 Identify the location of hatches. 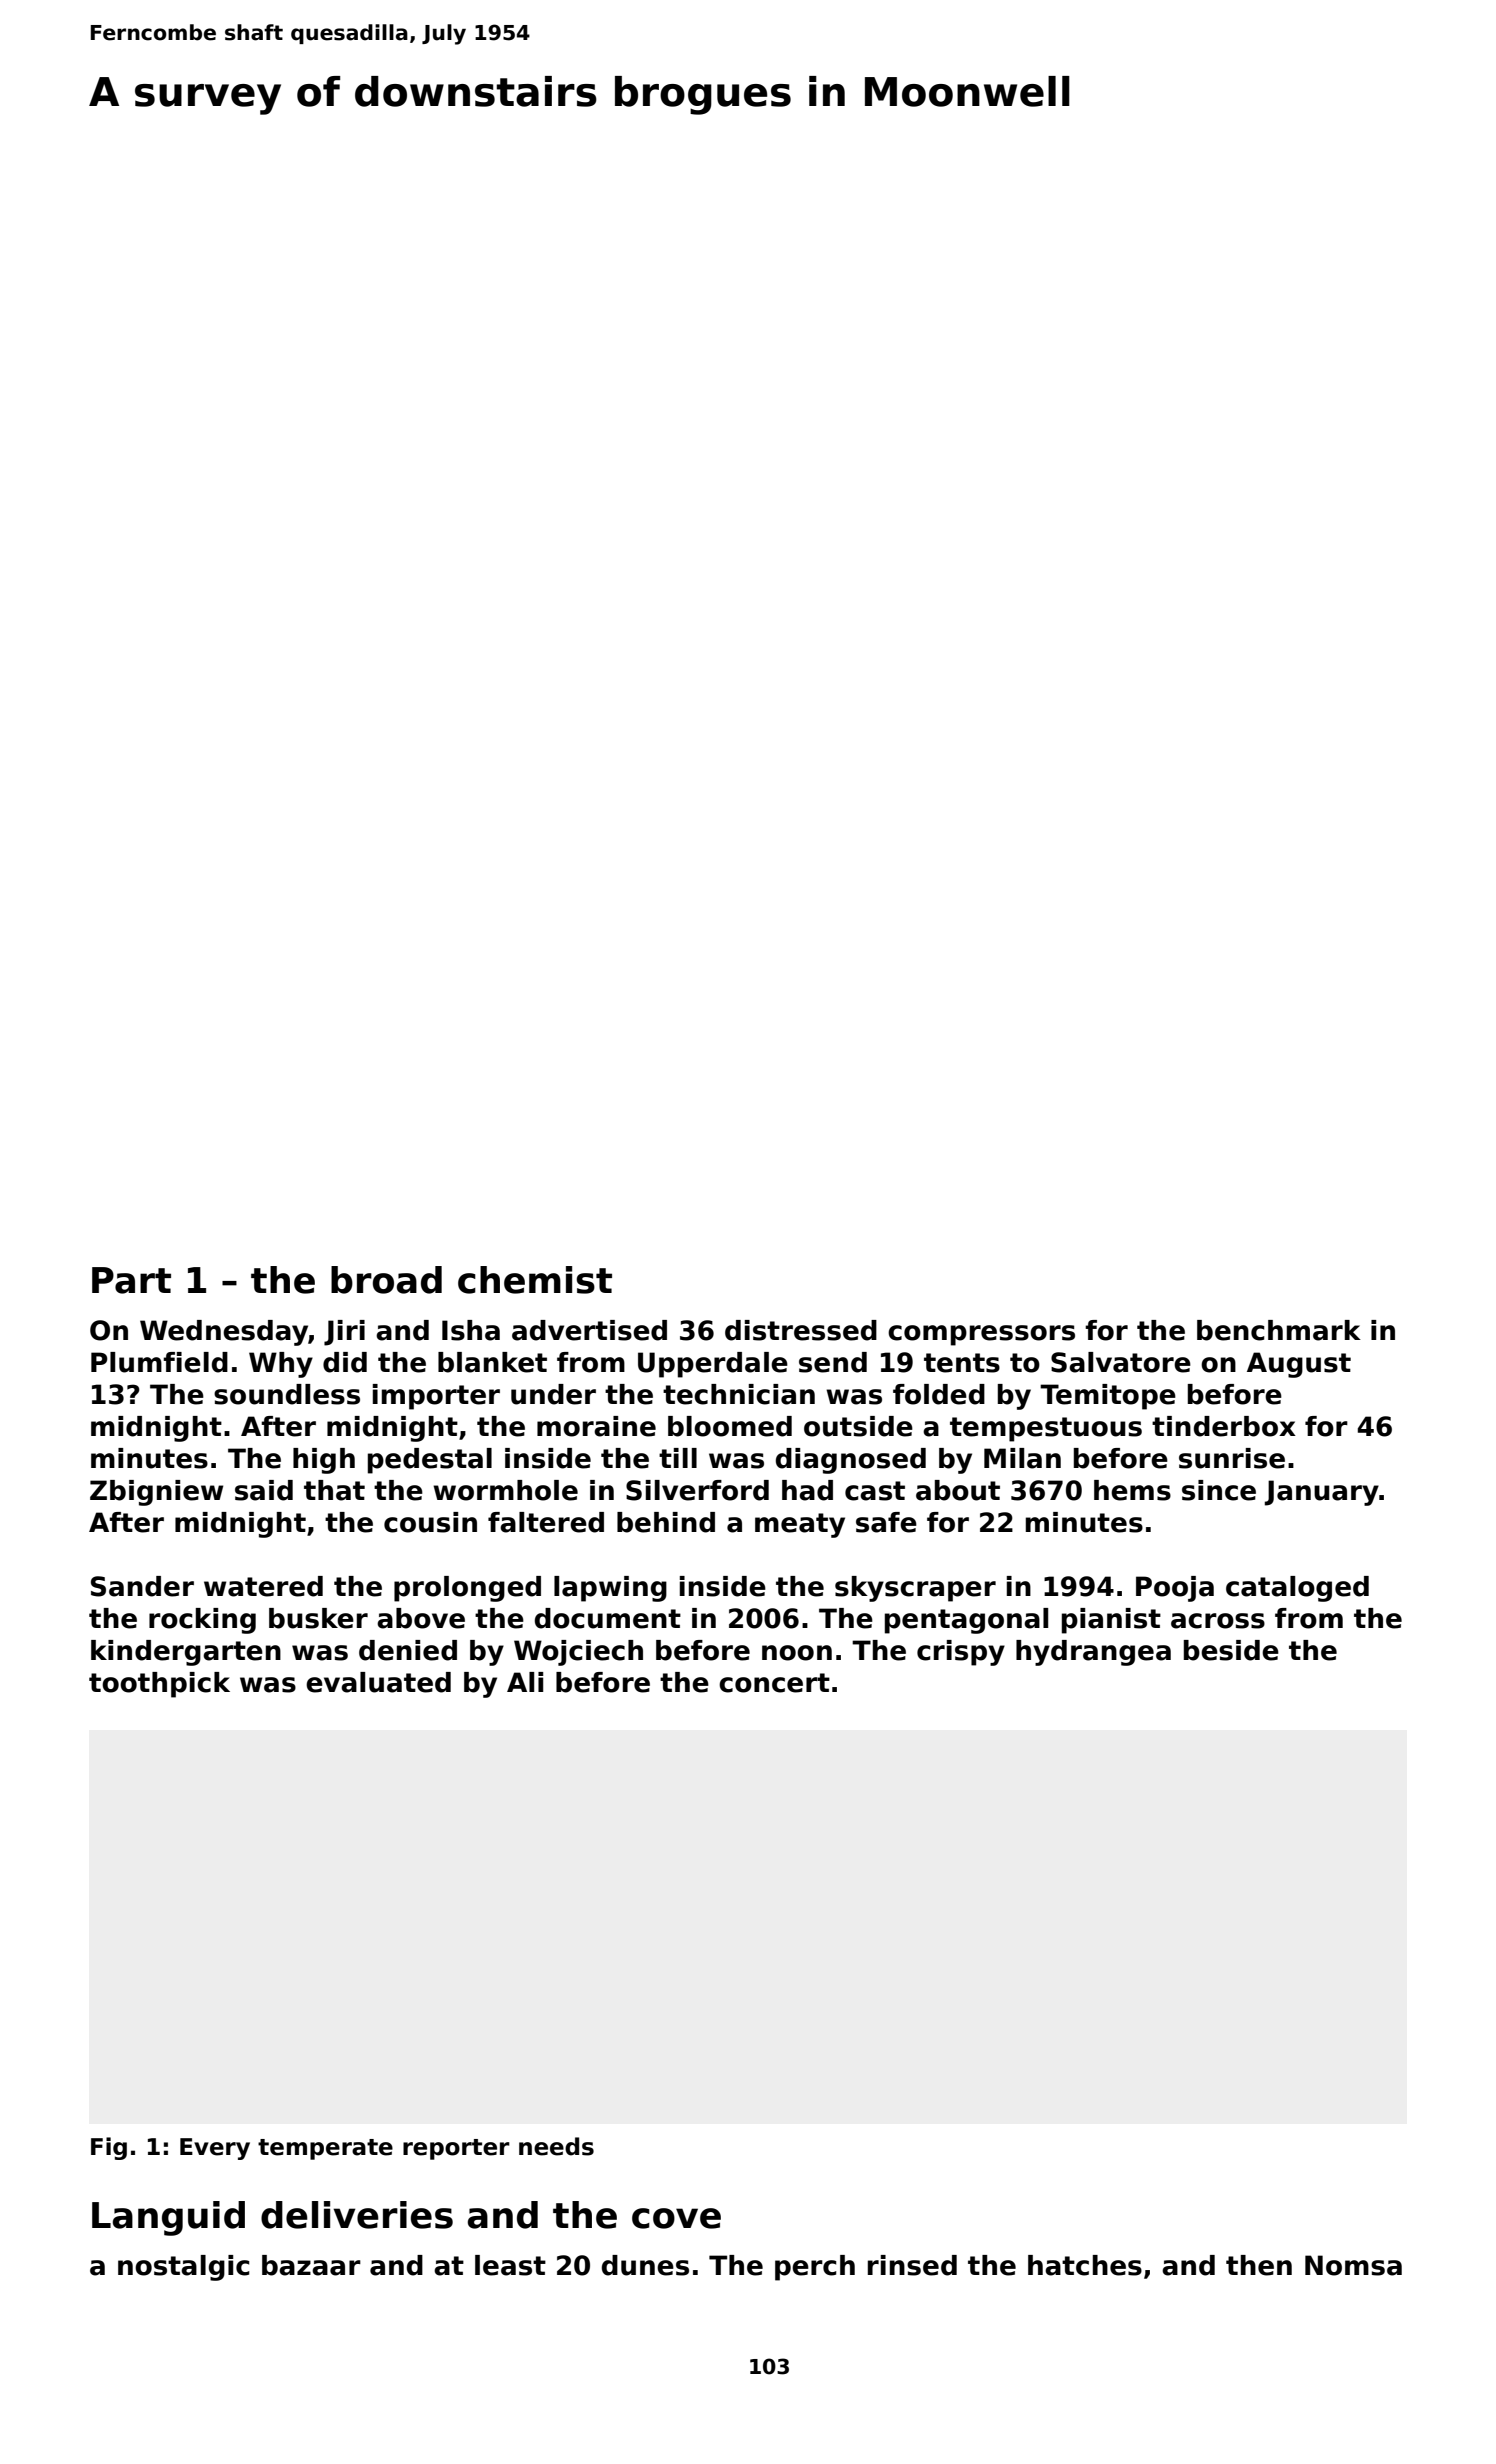
(1085, 2265).
